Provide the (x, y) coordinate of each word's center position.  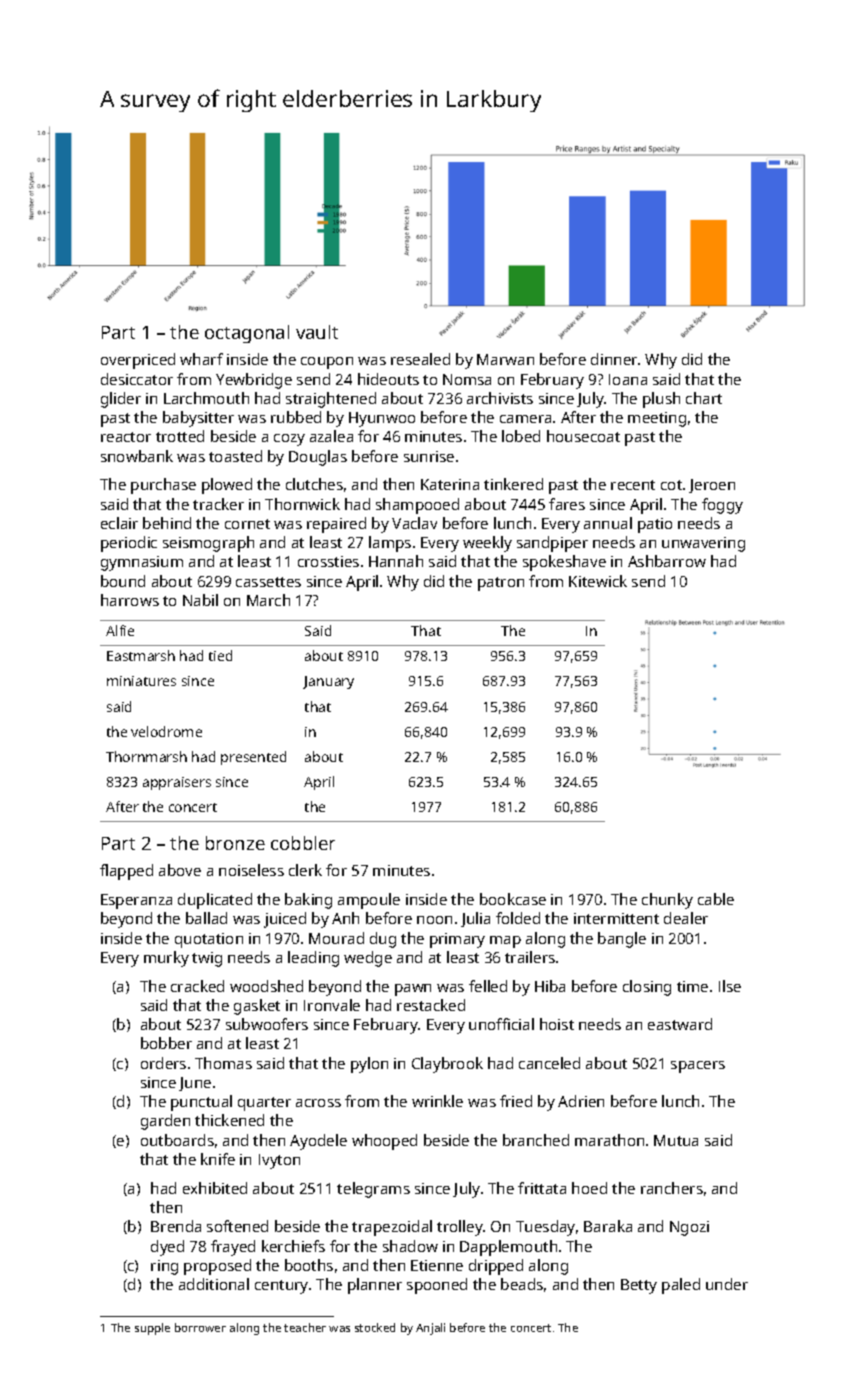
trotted (180, 436)
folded (518, 918)
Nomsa (467, 379)
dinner (614, 359)
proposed (217, 1267)
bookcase (513, 899)
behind (167, 523)
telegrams (373, 1190)
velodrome (166, 731)
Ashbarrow (667, 561)
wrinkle (437, 1101)
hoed (589, 1188)
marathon (609, 1140)
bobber (166, 1043)
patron (501, 584)
